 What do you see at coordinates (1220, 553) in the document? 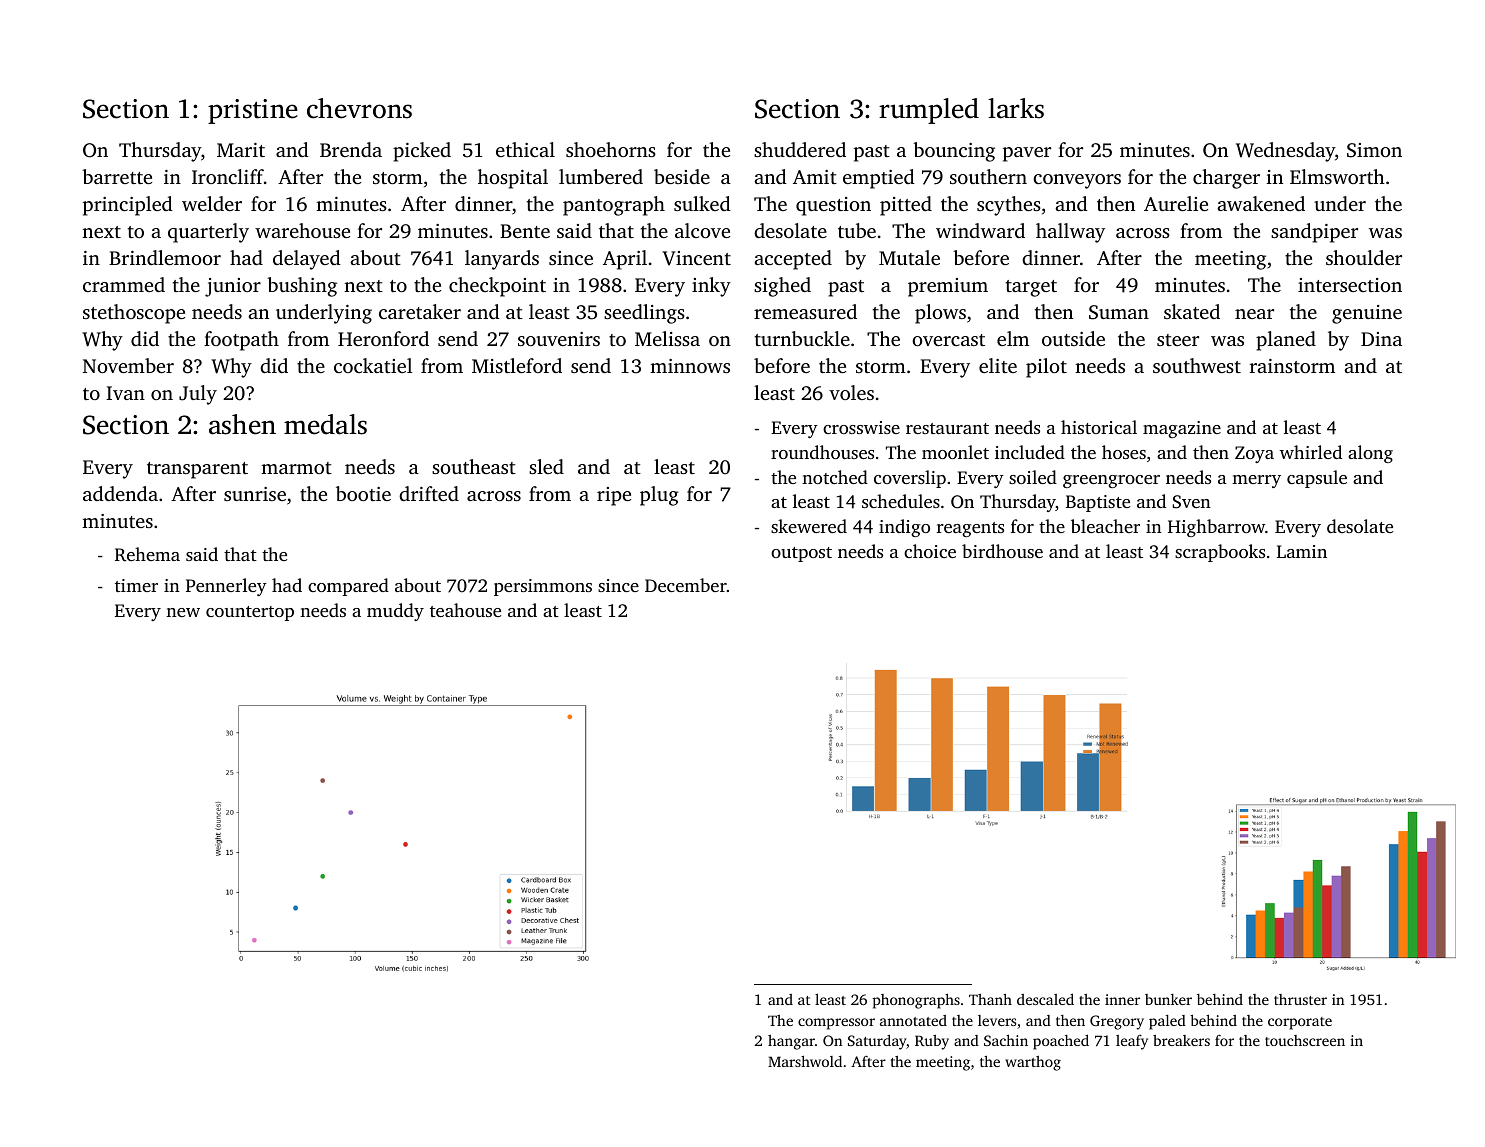
I see `scrapbooks` at bounding box center [1220, 553].
